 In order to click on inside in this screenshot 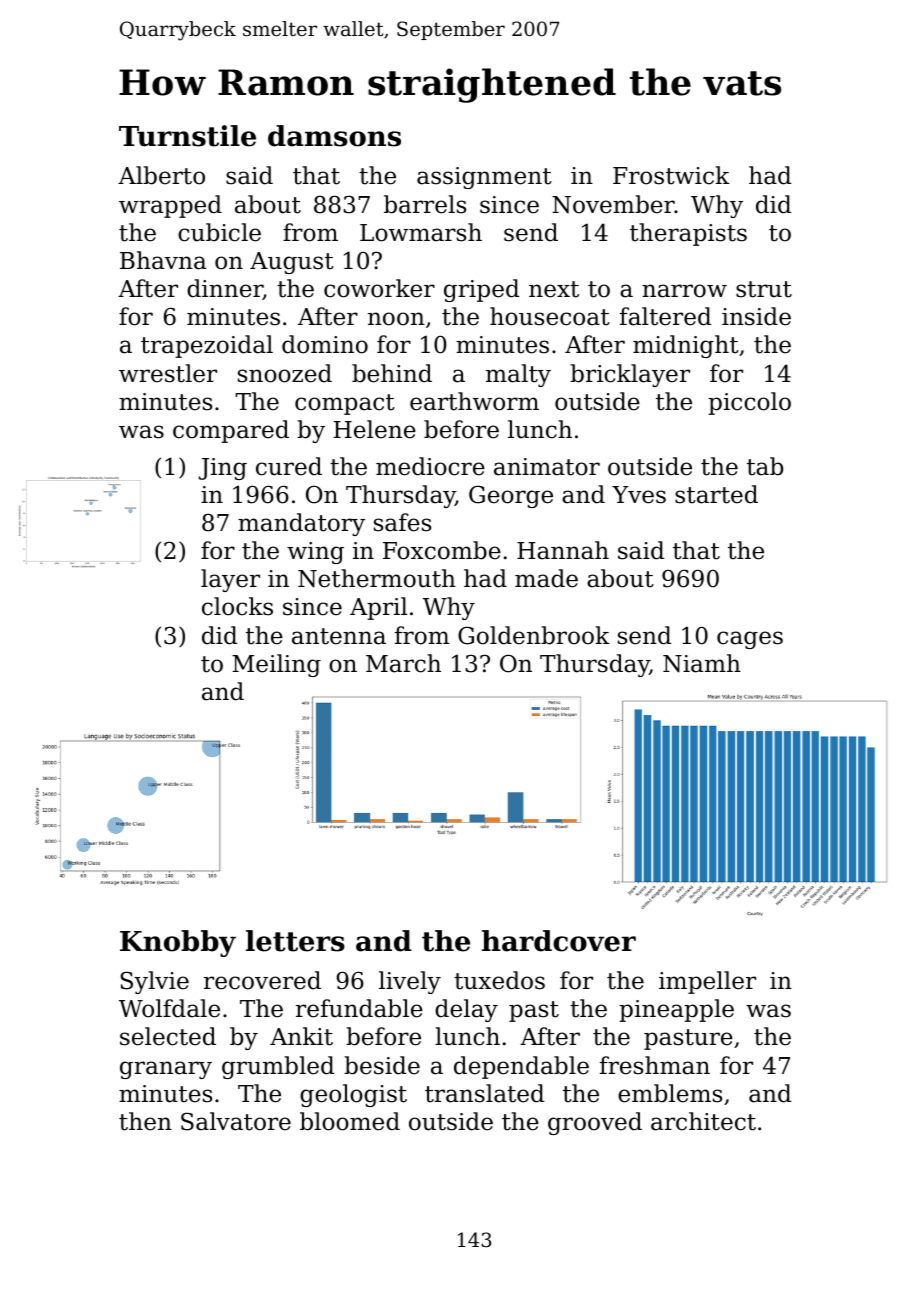, I will do `click(756, 316)`.
